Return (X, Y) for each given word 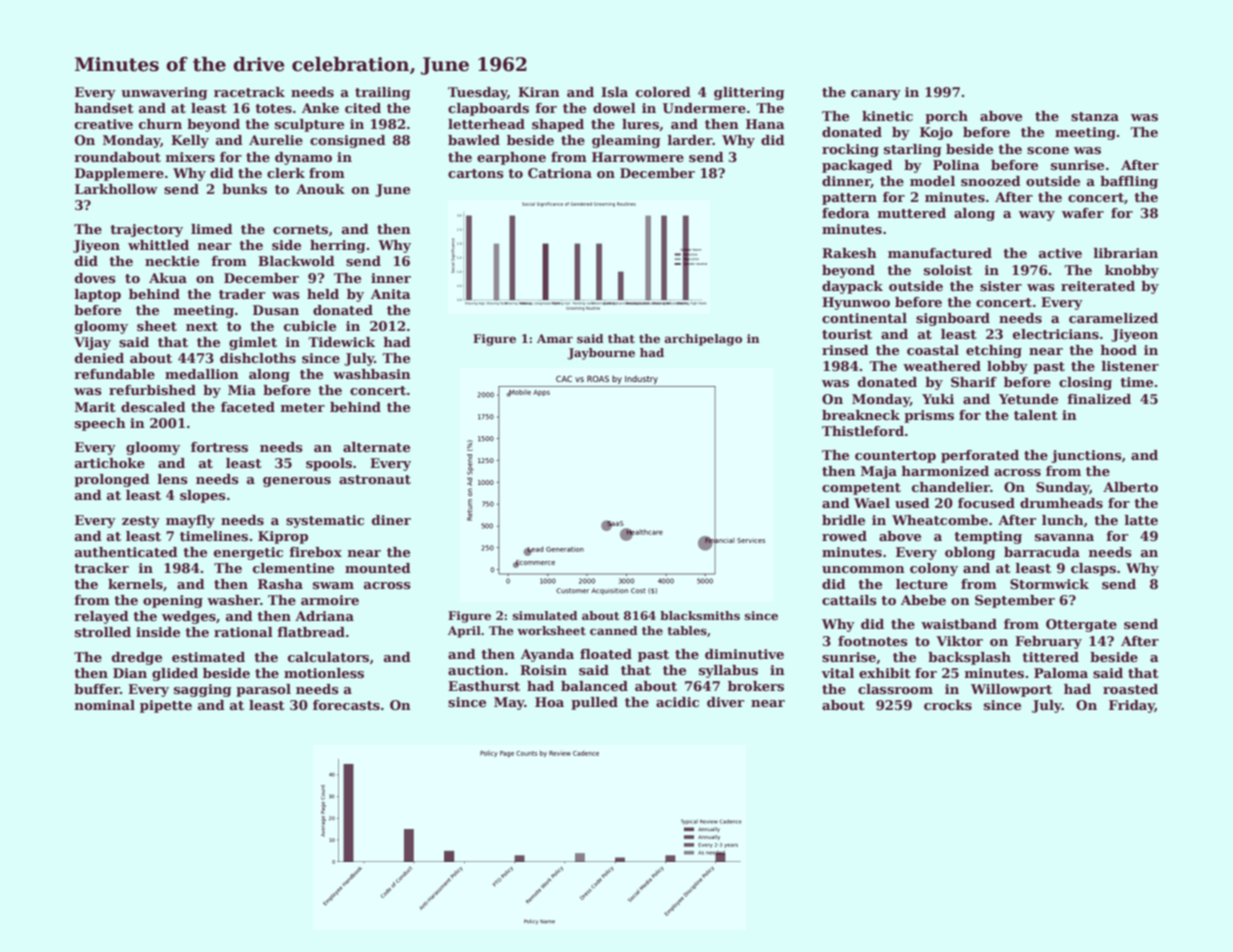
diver (725, 702)
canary (876, 95)
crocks (948, 705)
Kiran (539, 92)
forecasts (346, 705)
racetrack (249, 92)
